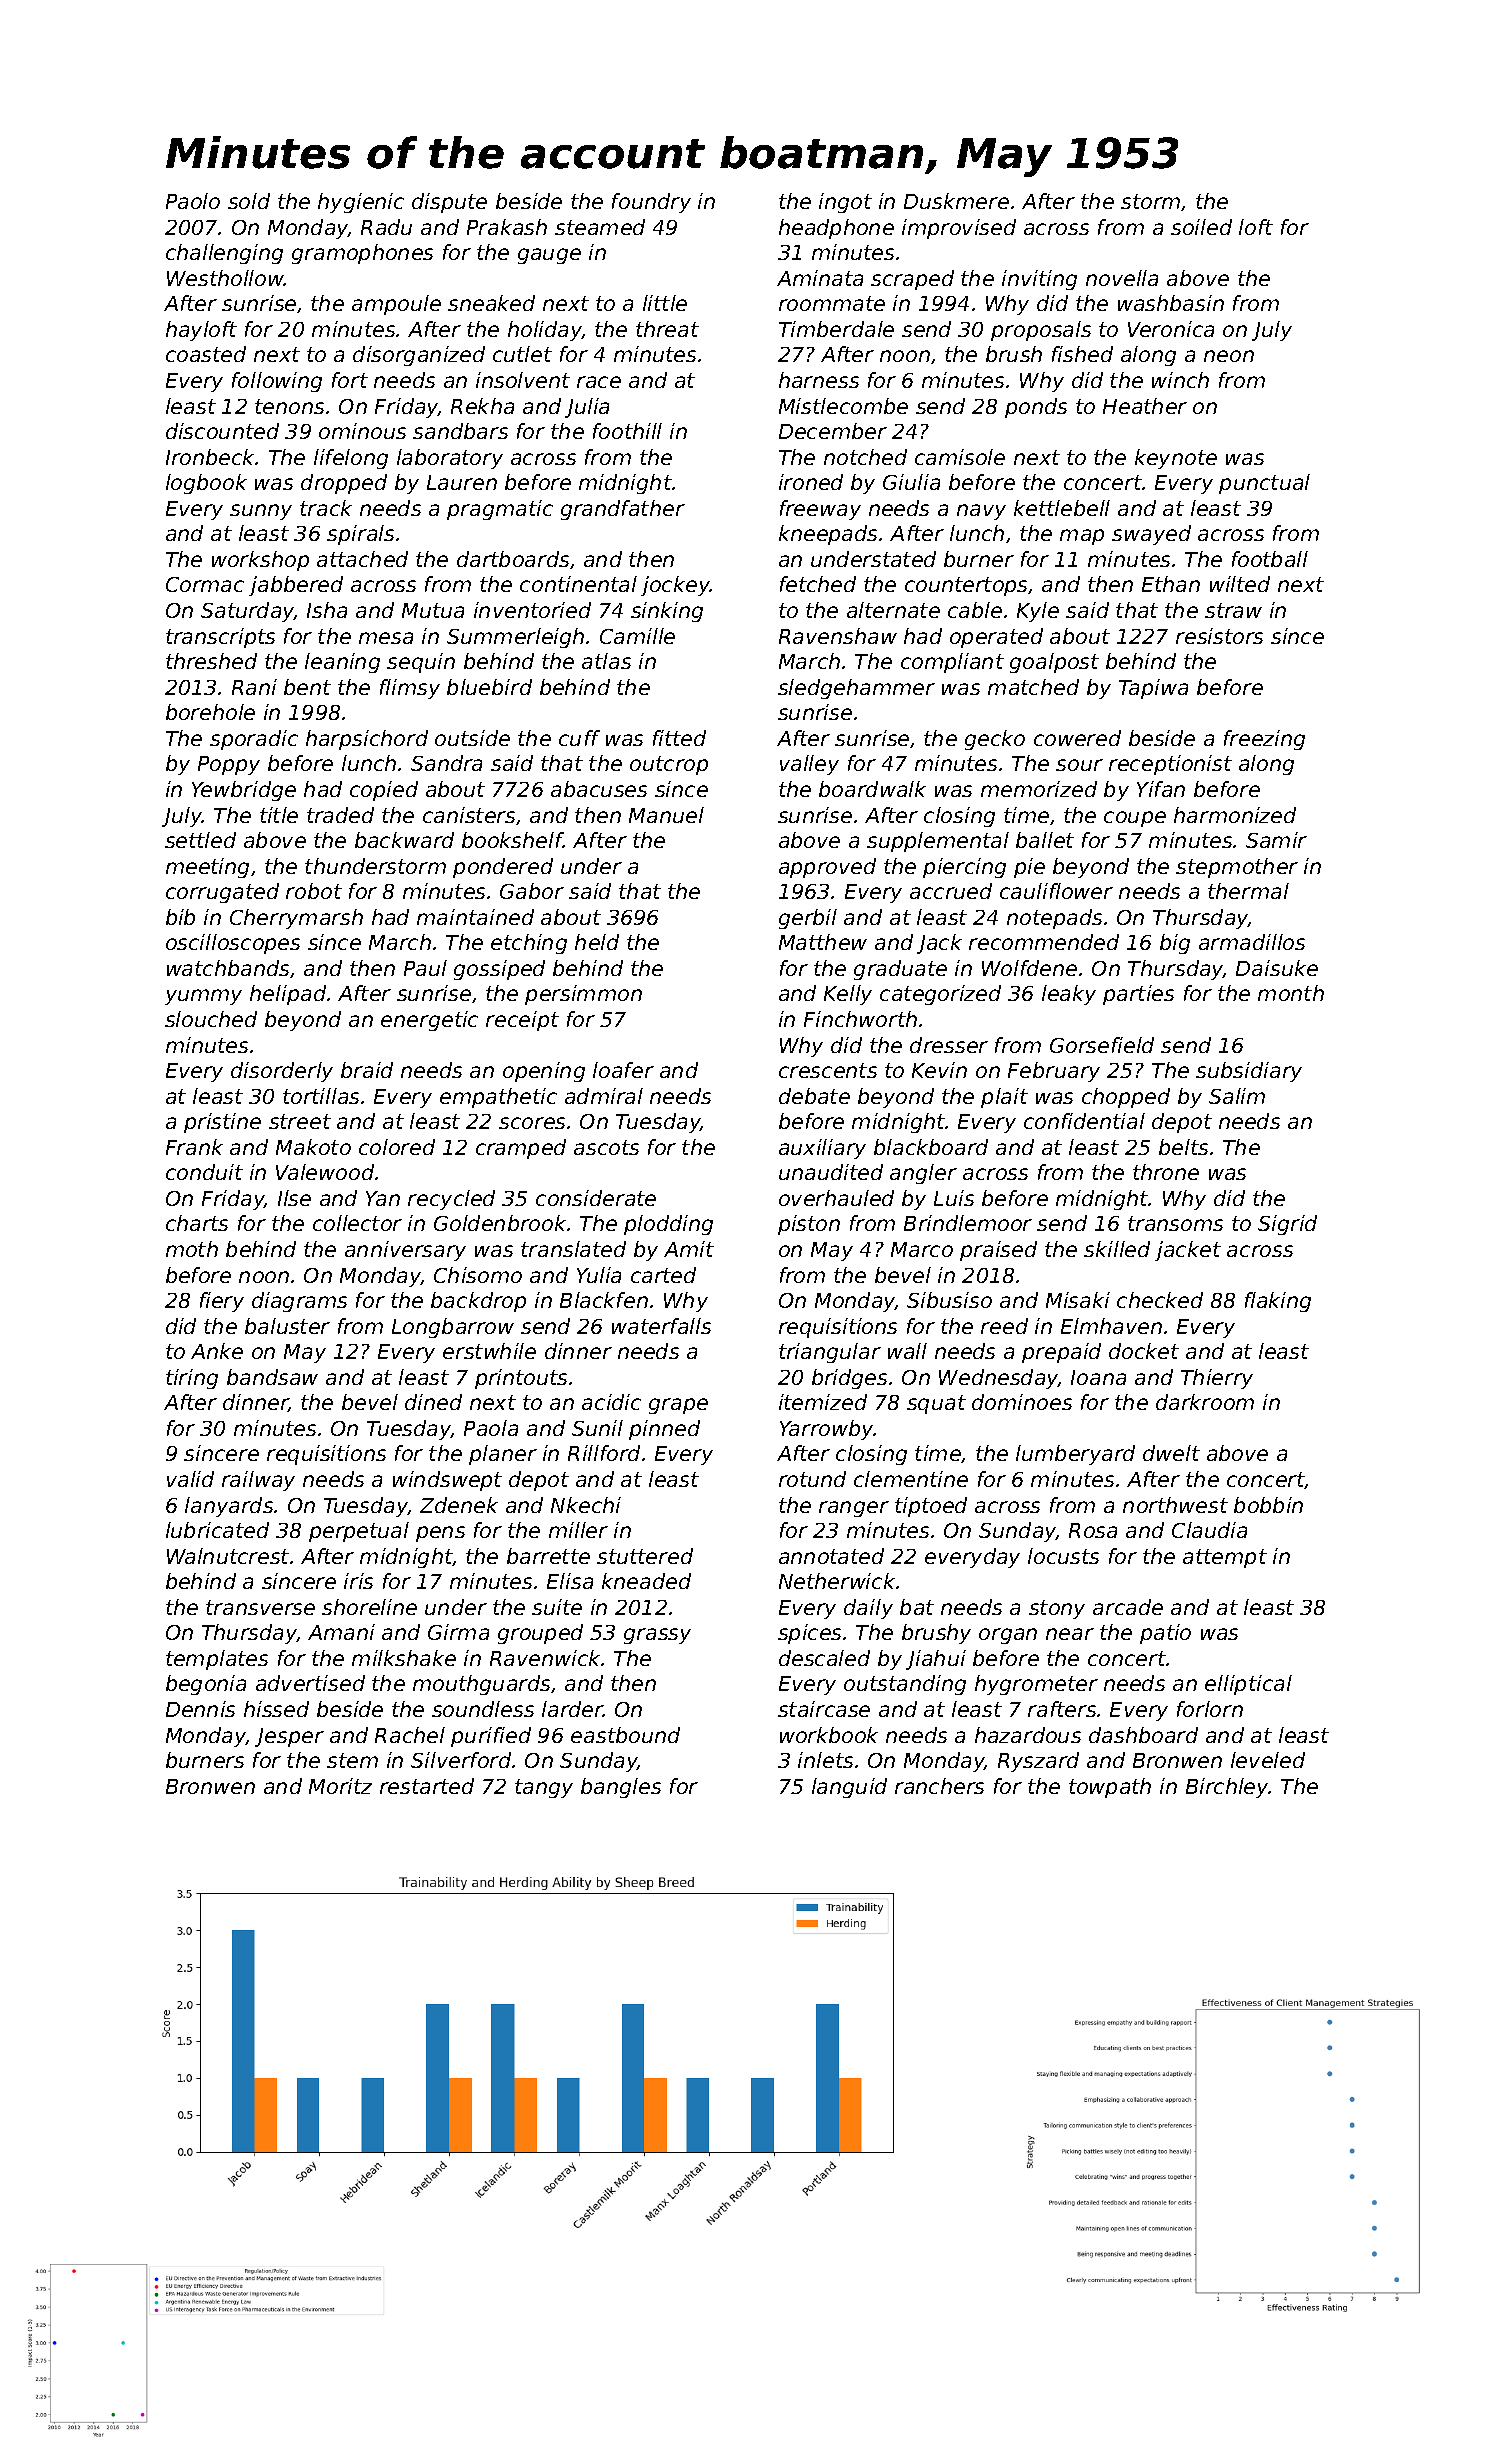 Image resolution: width=1496 pixels, height=2464 pixels. What do you see at coordinates (661, 1326) in the image?
I see `waterfalls` at bounding box center [661, 1326].
